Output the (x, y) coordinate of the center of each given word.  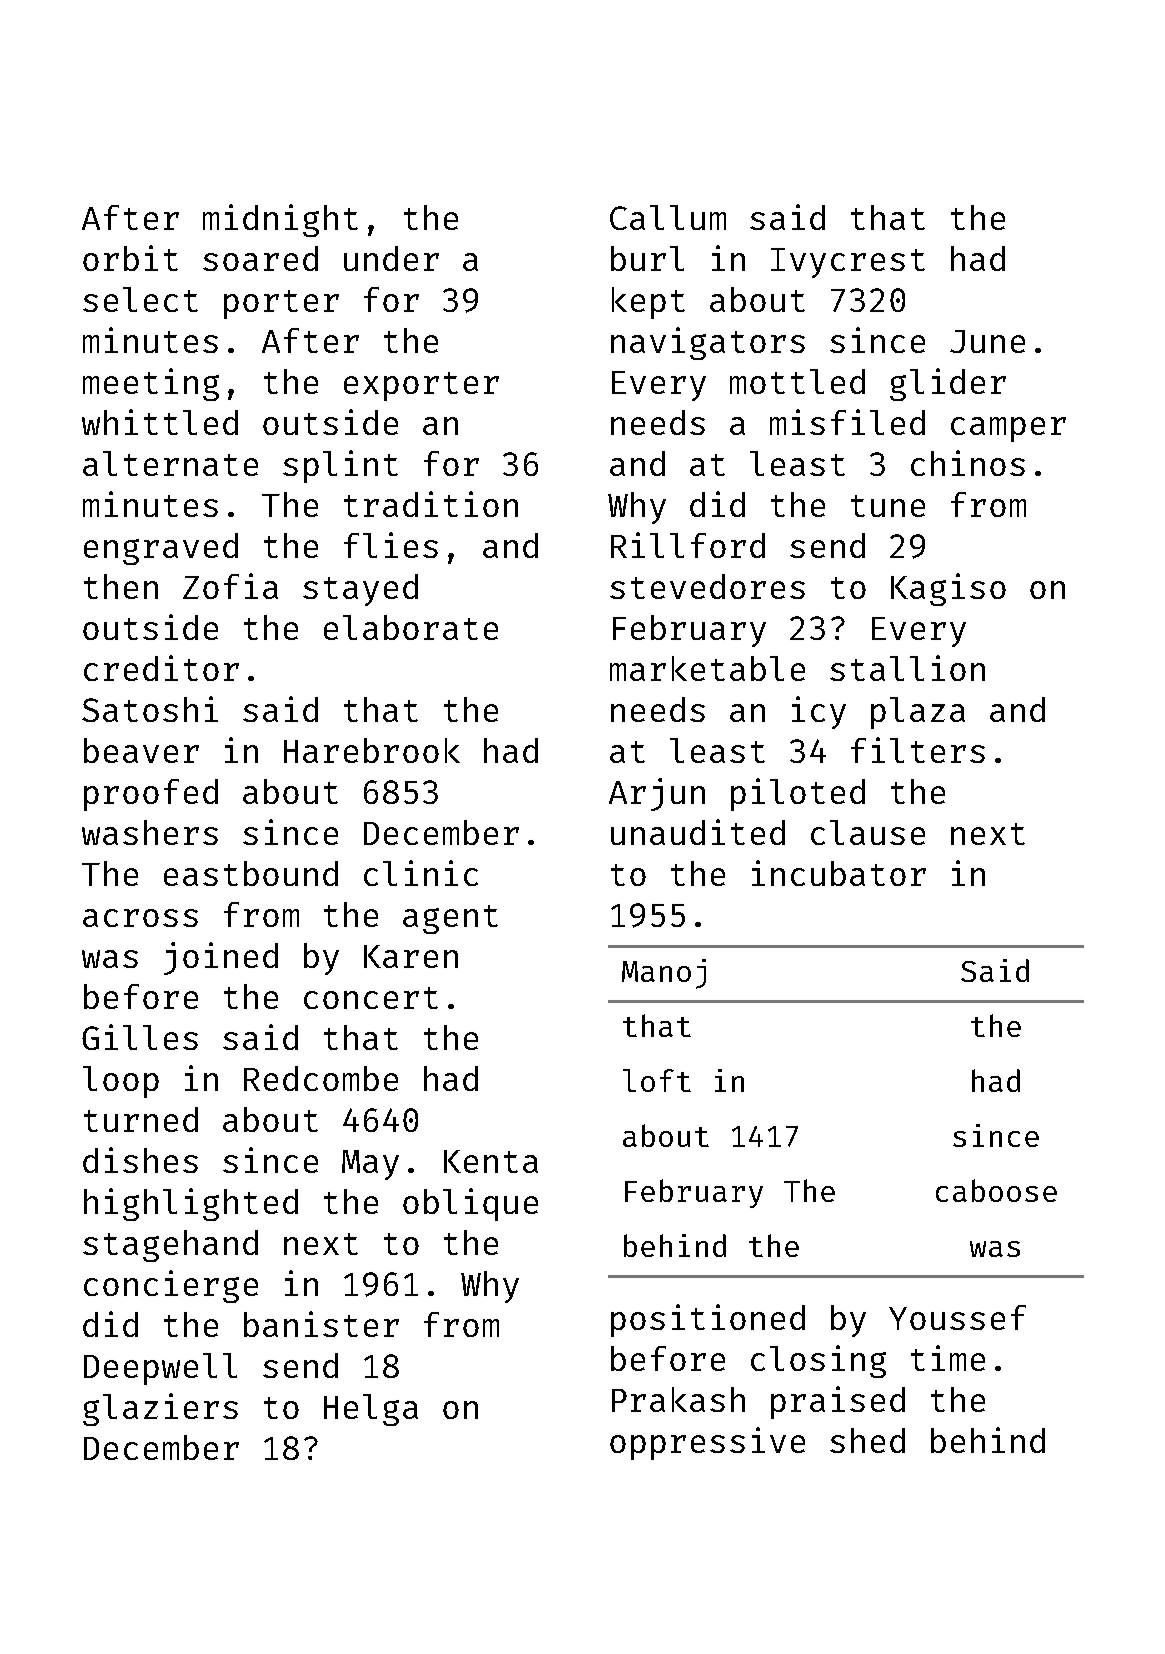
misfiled (847, 422)
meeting (151, 384)
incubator (839, 873)
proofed (151, 795)
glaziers (160, 1409)
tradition (431, 504)
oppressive (707, 1443)
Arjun (657, 794)
